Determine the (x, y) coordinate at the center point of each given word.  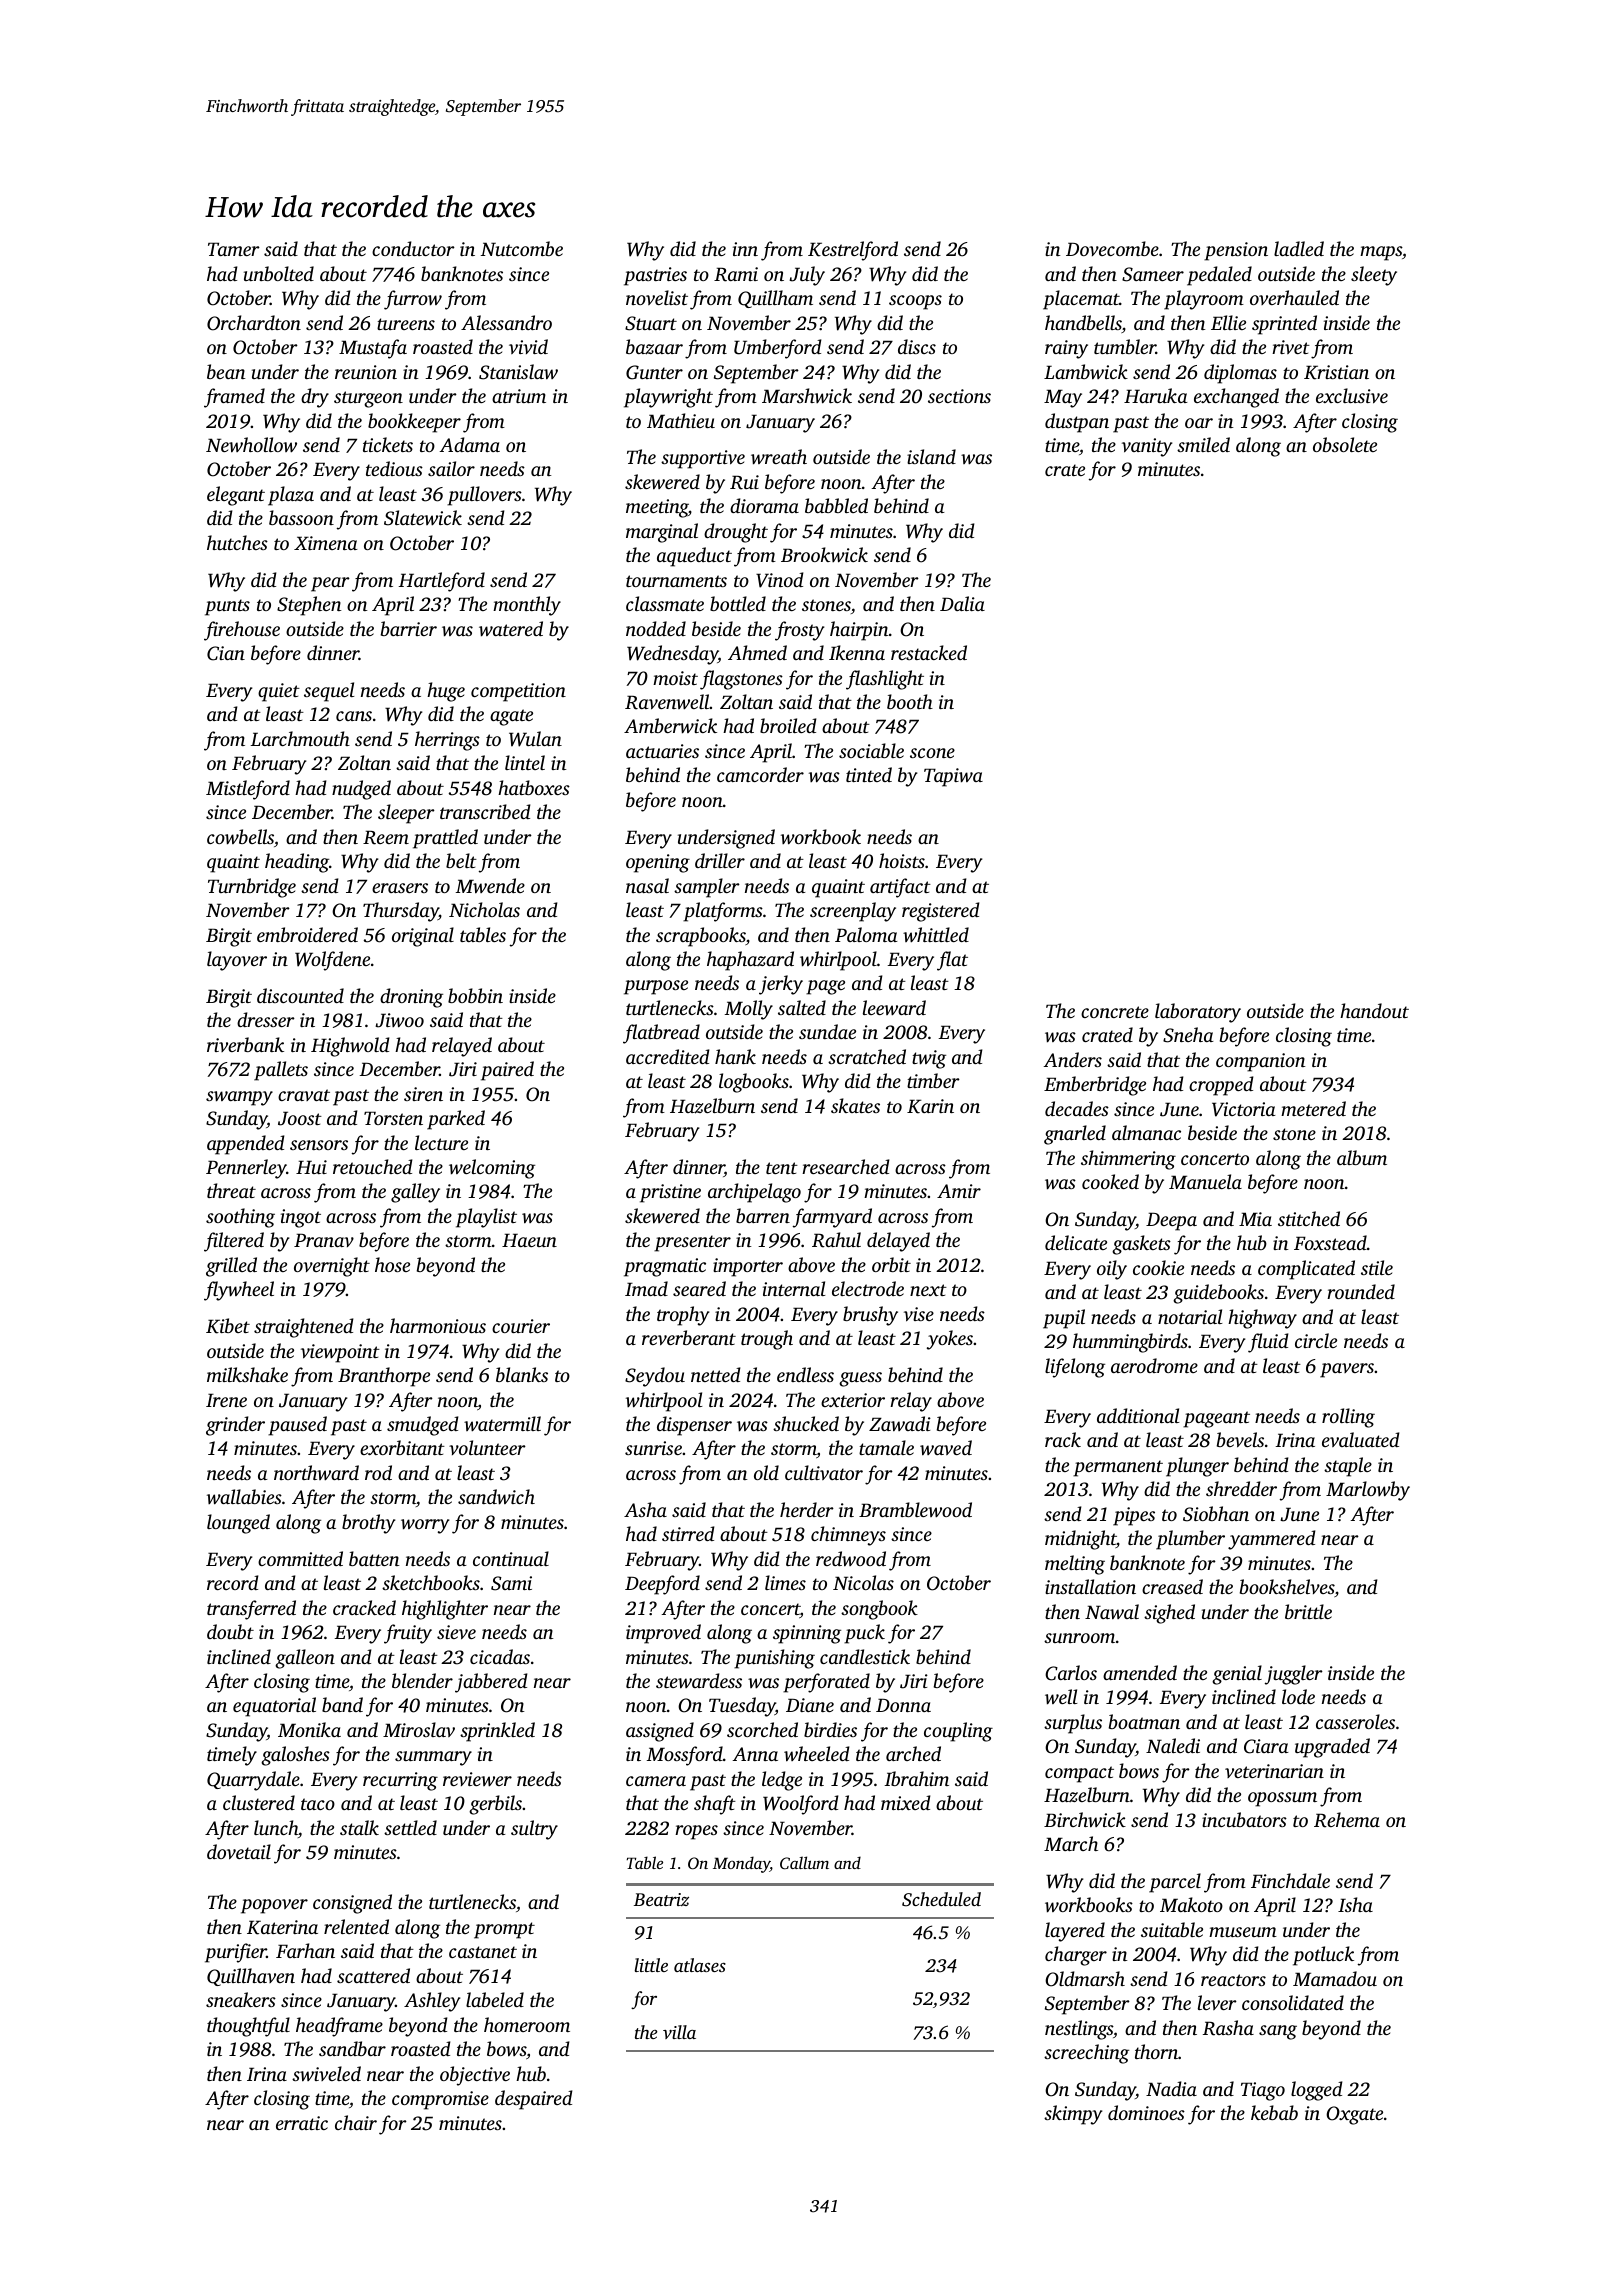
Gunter (654, 372)
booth (910, 701)
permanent (1118, 1468)
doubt (230, 1631)
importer (748, 1267)
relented (356, 1926)
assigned (660, 1732)
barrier (409, 628)
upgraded (1332, 1748)
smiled (1203, 444)
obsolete (1345, 444)
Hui (311, 1167)
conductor (413, 248)
